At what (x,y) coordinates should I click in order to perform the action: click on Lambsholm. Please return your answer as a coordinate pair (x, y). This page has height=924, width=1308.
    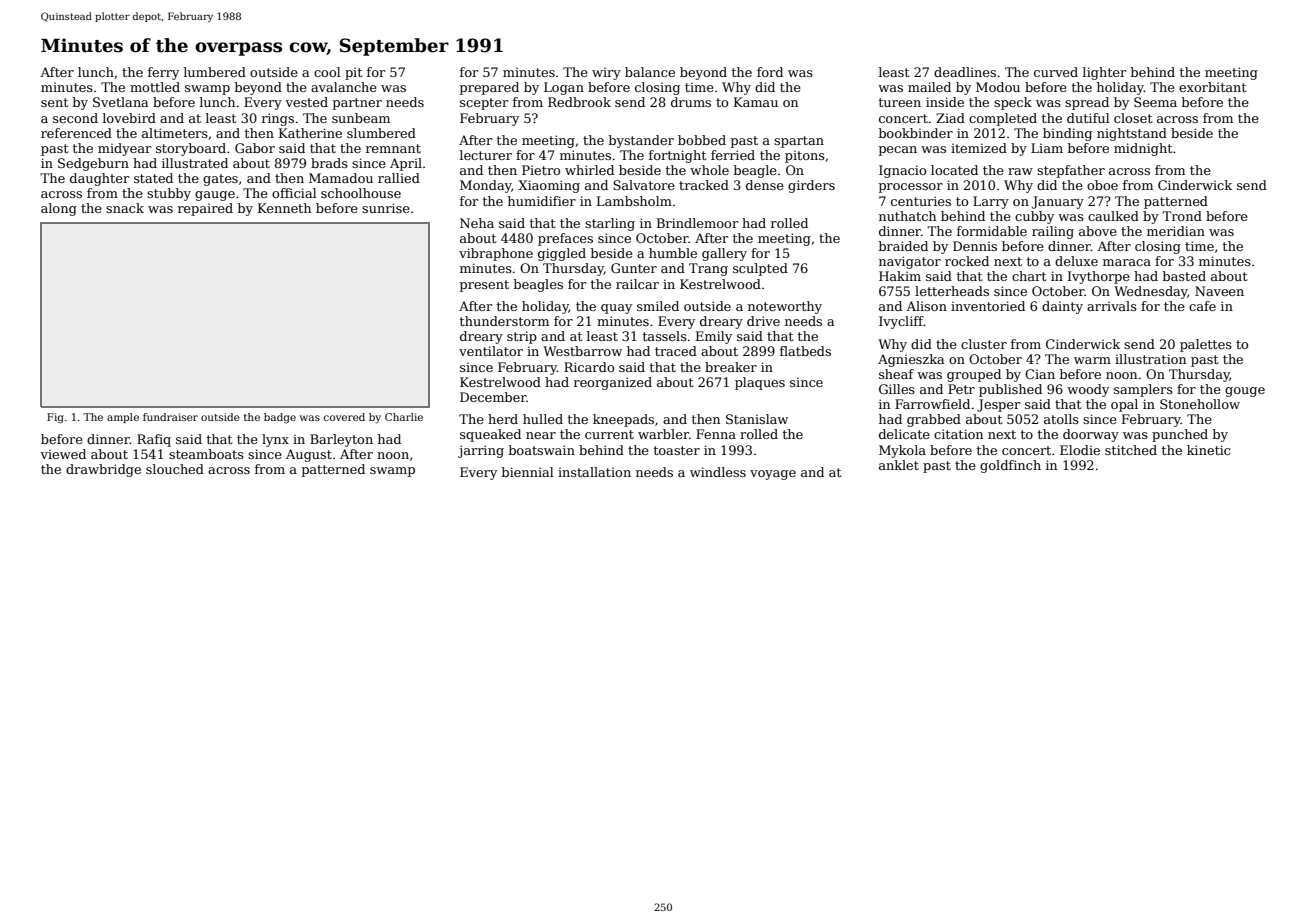
    Looking at the image, I should click on (634, 201).
